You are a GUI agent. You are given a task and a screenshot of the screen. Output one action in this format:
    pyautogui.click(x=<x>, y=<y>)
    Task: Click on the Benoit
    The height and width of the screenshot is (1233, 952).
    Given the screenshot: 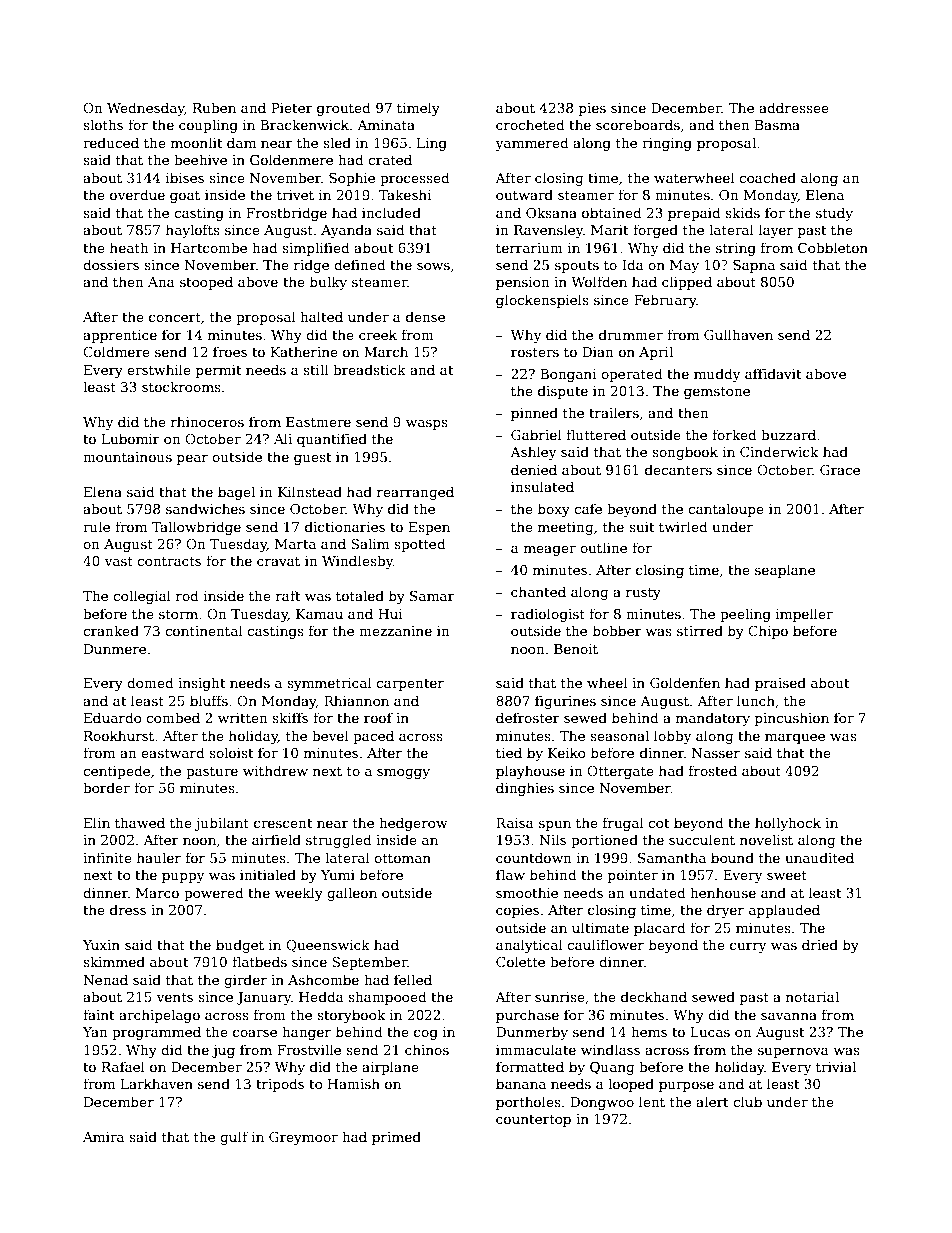 What is the action you would take?
    pyautogui.click(x=576, y=649)
